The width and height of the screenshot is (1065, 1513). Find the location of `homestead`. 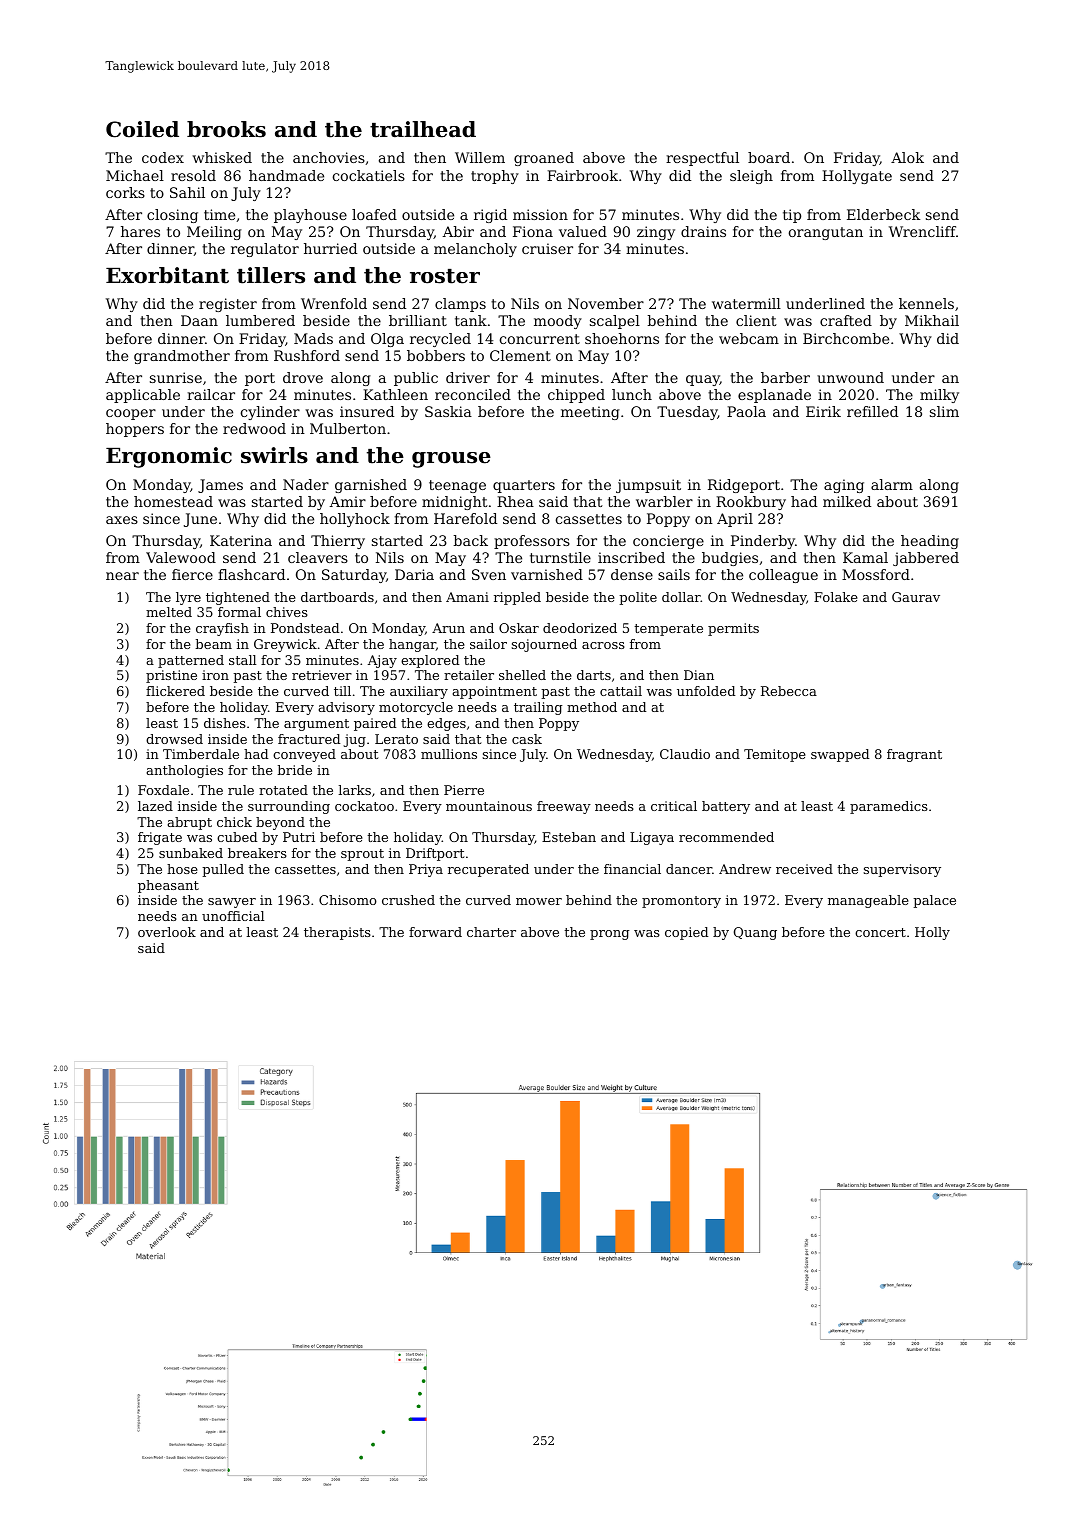

homestead is located at coordinates (173, 501).
